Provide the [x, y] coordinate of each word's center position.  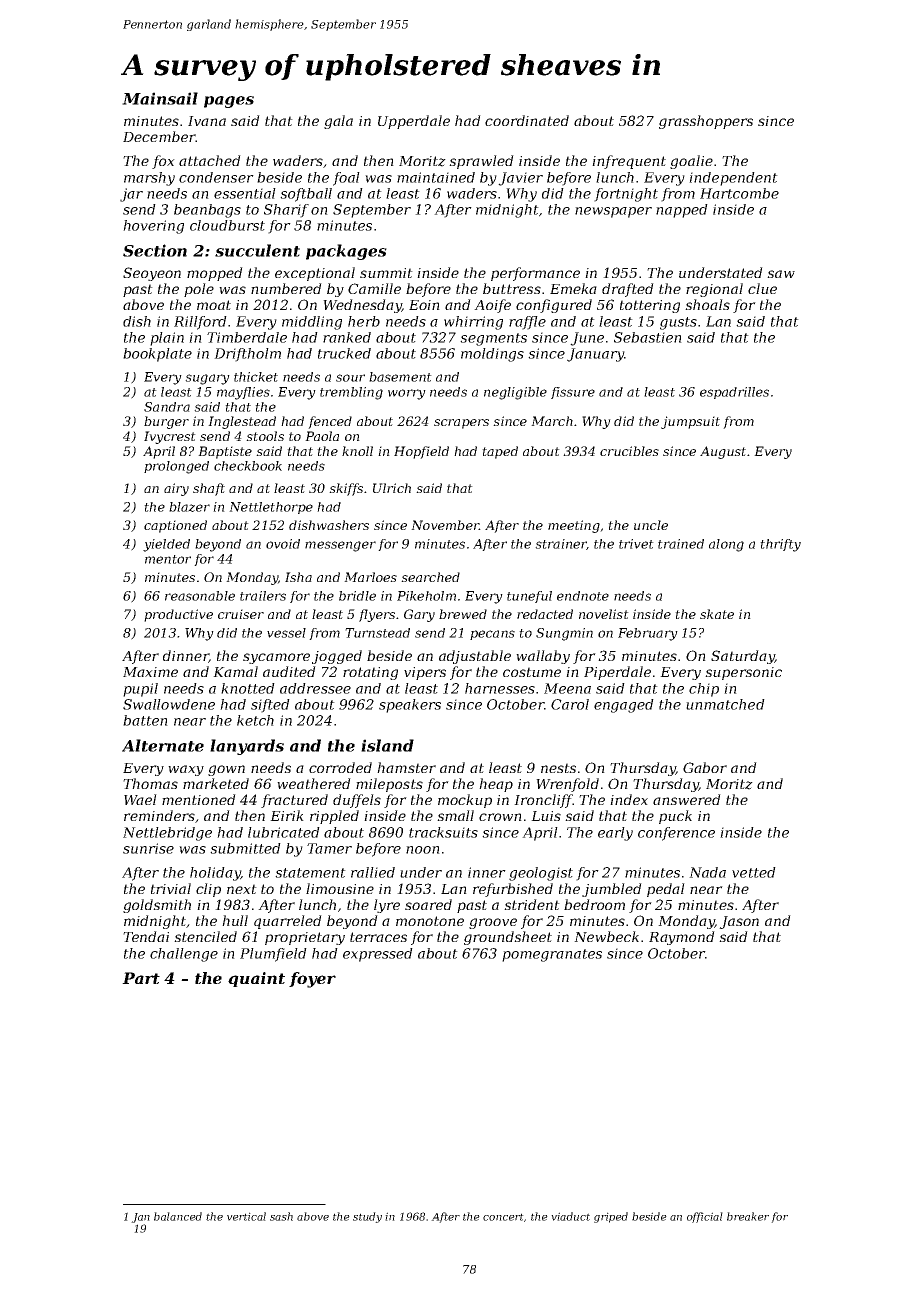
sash [281, 1216]
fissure [573, 393]
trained [681, 544]
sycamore [276, 658]
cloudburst [227, 225]
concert [503, 1217]
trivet [636, 544]
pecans [492, 635]
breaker [748, 1216]
